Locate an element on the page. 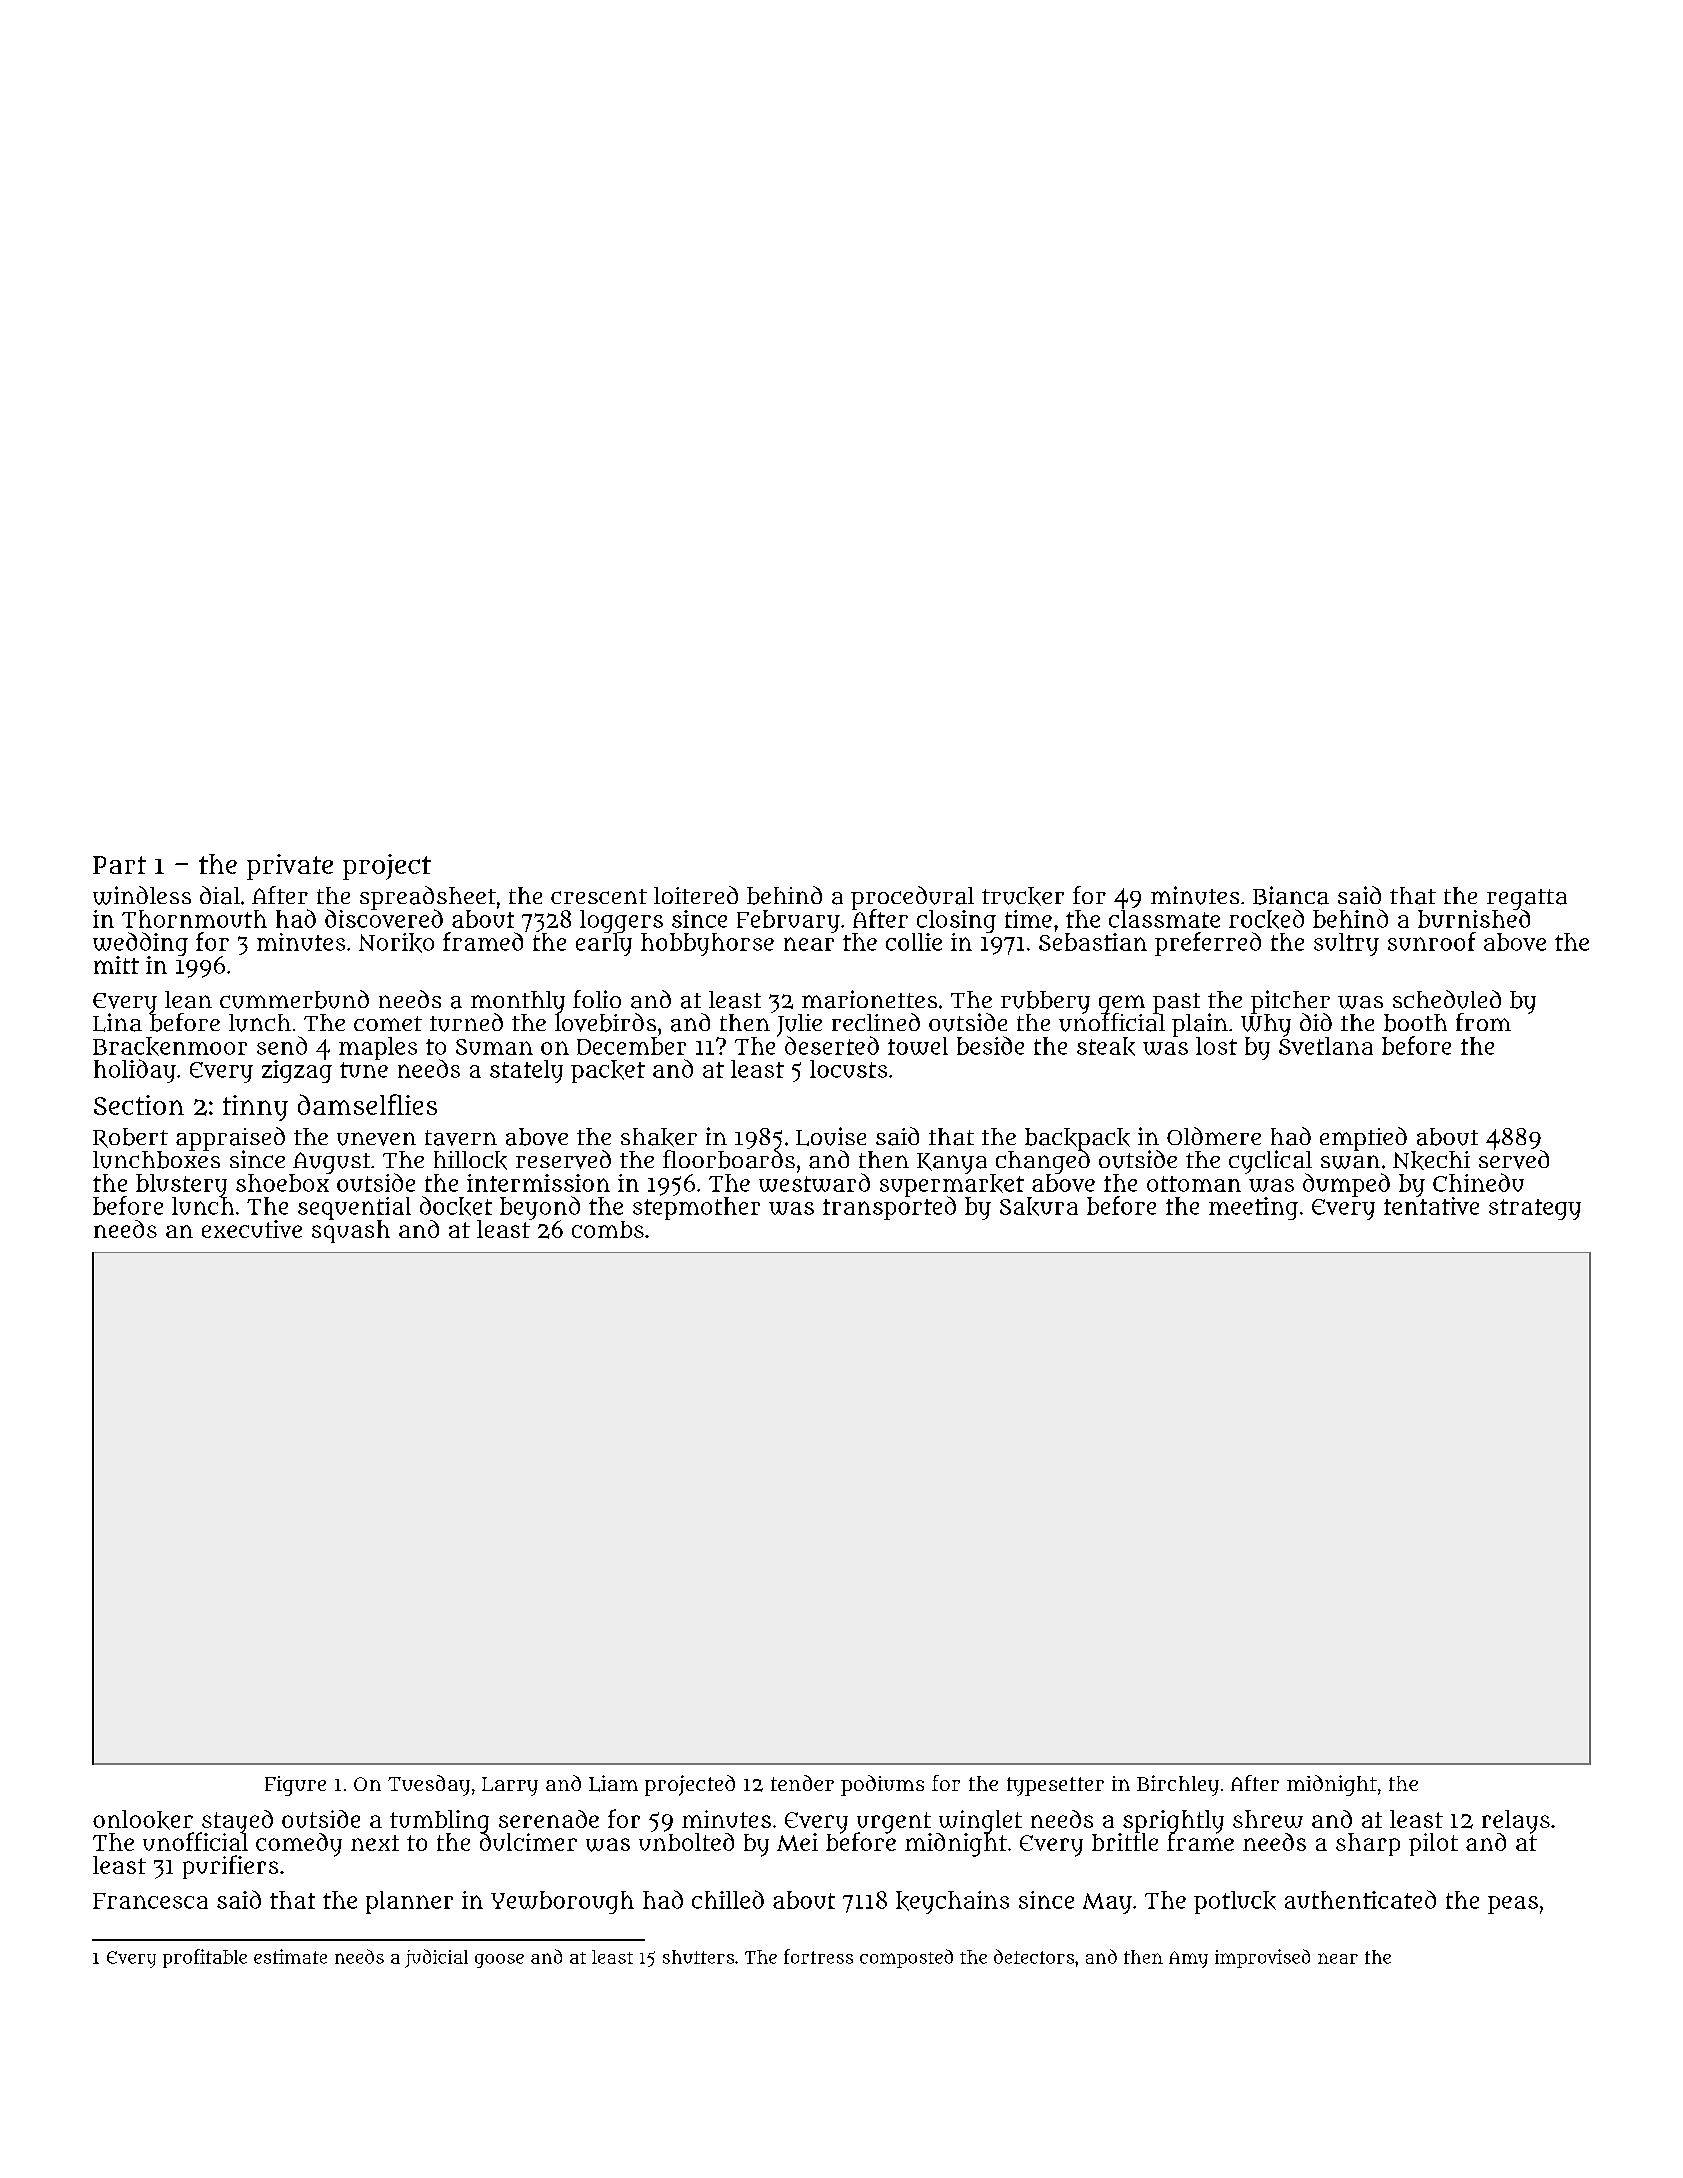 This page has width=1683, height=2178. pilot is located at coordinates (1433, 1844).
